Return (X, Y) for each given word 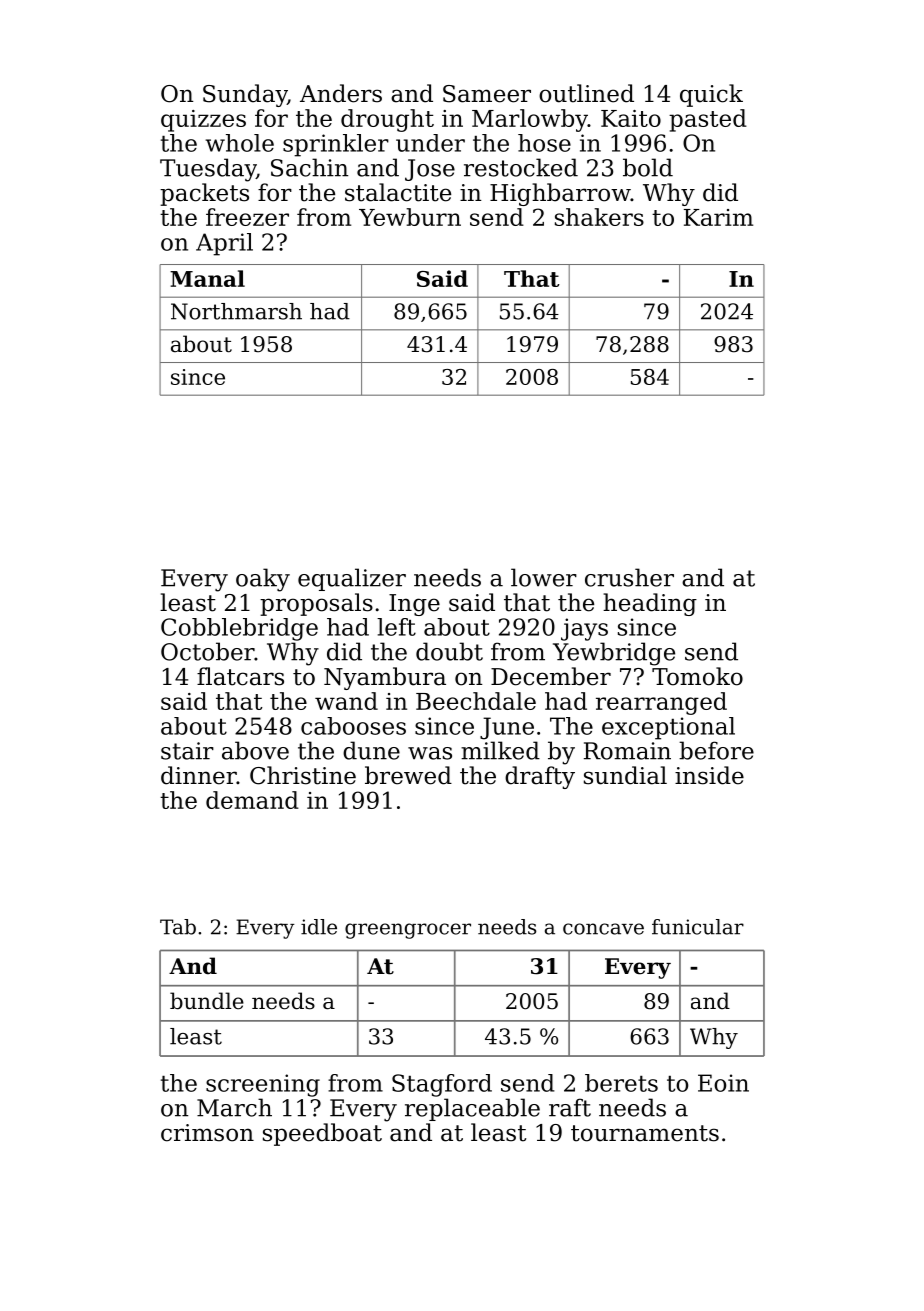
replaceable (472, 1109)
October (207, 651)
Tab (178, 927)
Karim (718, 217)
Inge (414, 605)
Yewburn (410, 217)
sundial (625, 775)
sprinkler (336, 145)
